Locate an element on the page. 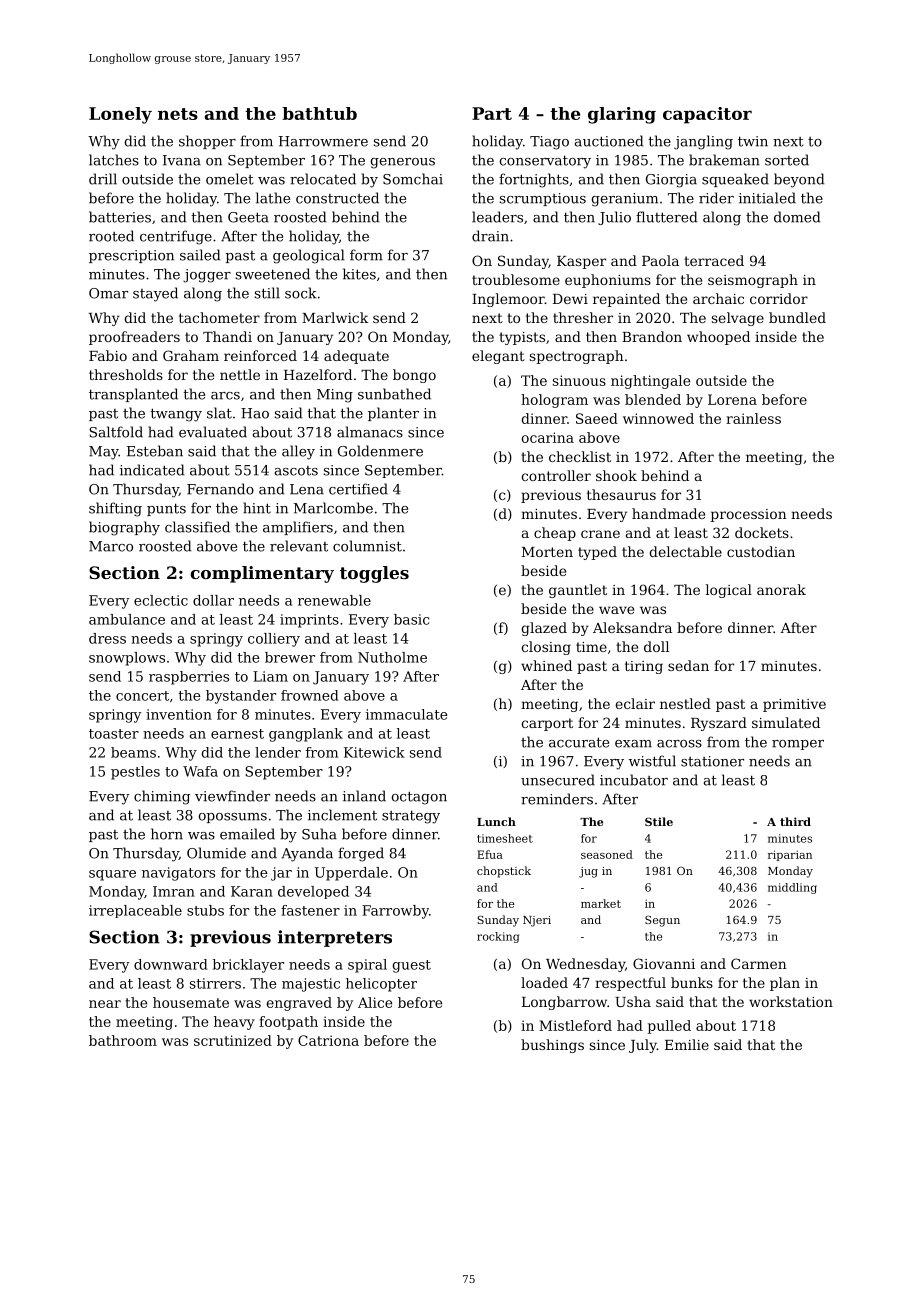 The height and width of the image is (1308, 924). drain is located at coordinates (490, 236).
